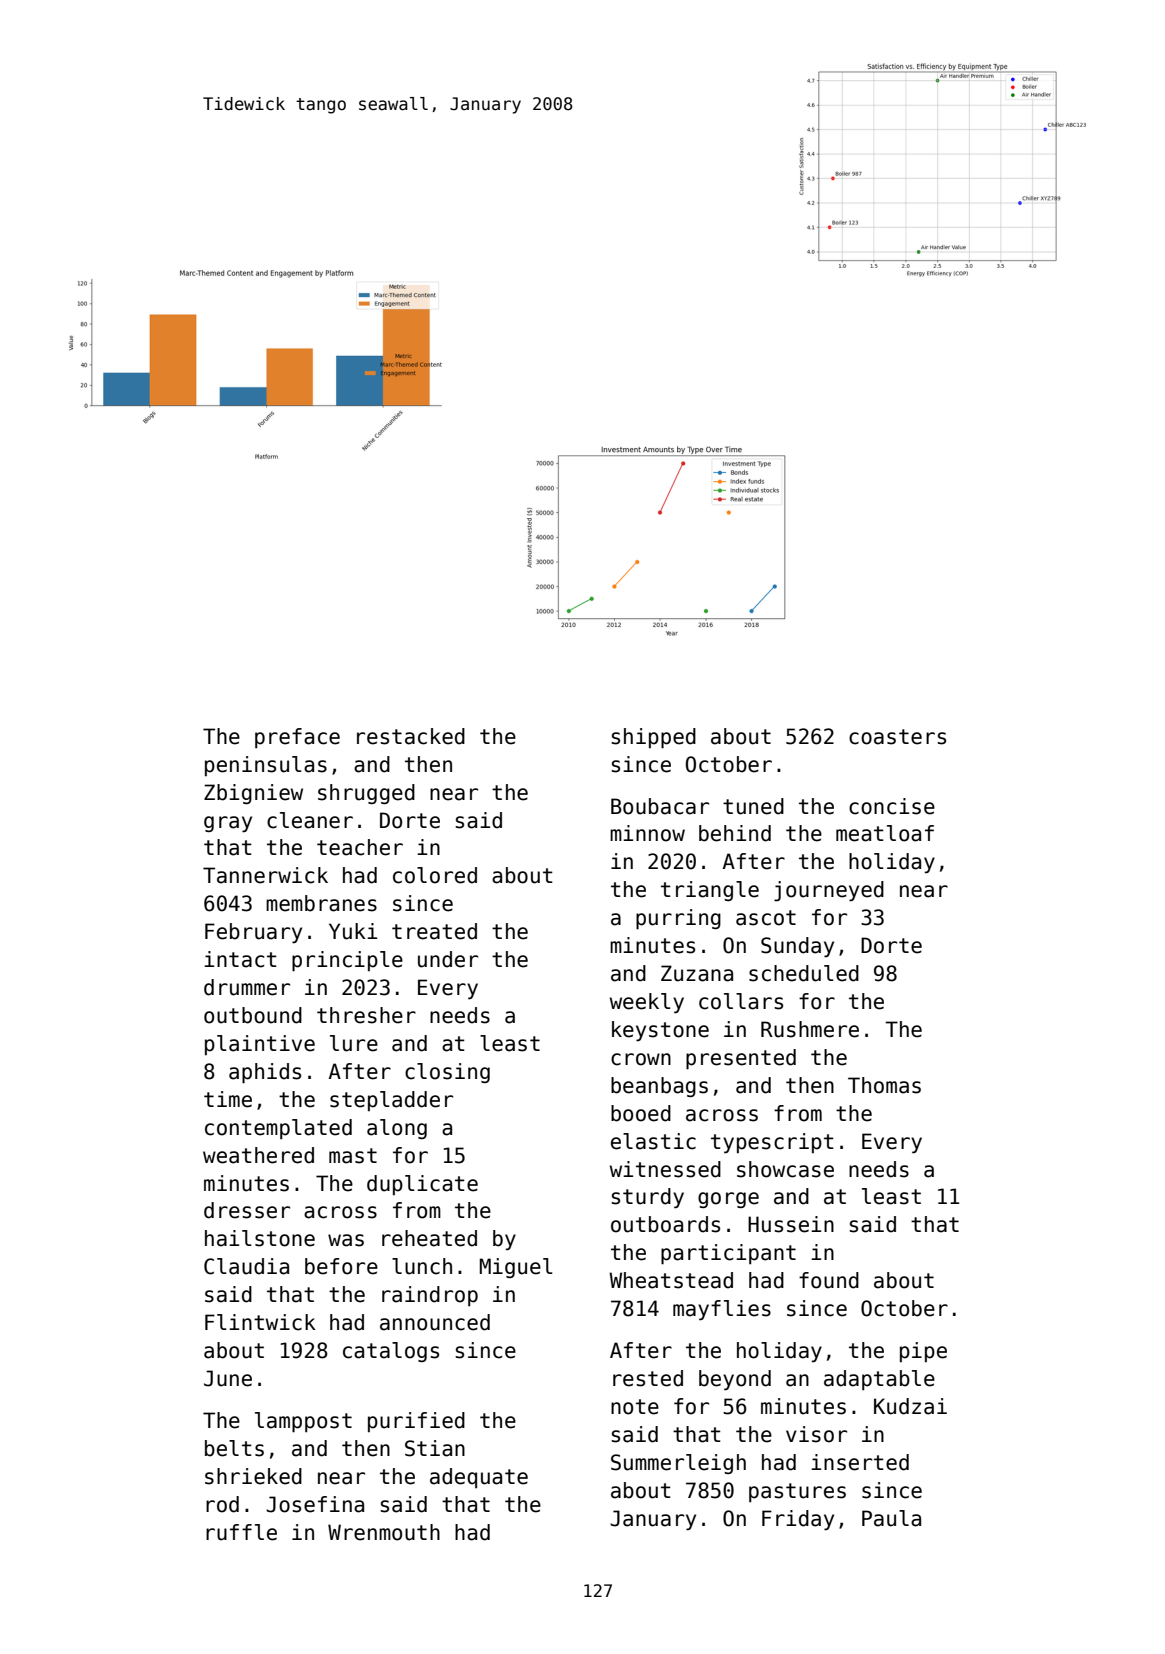 The height and width of the screenshot is (1654, 1165). What do you see at coordinates (384, 1532) in the screenshot?
I see `Wrenmouth` at bounding box center [384, 1532].
